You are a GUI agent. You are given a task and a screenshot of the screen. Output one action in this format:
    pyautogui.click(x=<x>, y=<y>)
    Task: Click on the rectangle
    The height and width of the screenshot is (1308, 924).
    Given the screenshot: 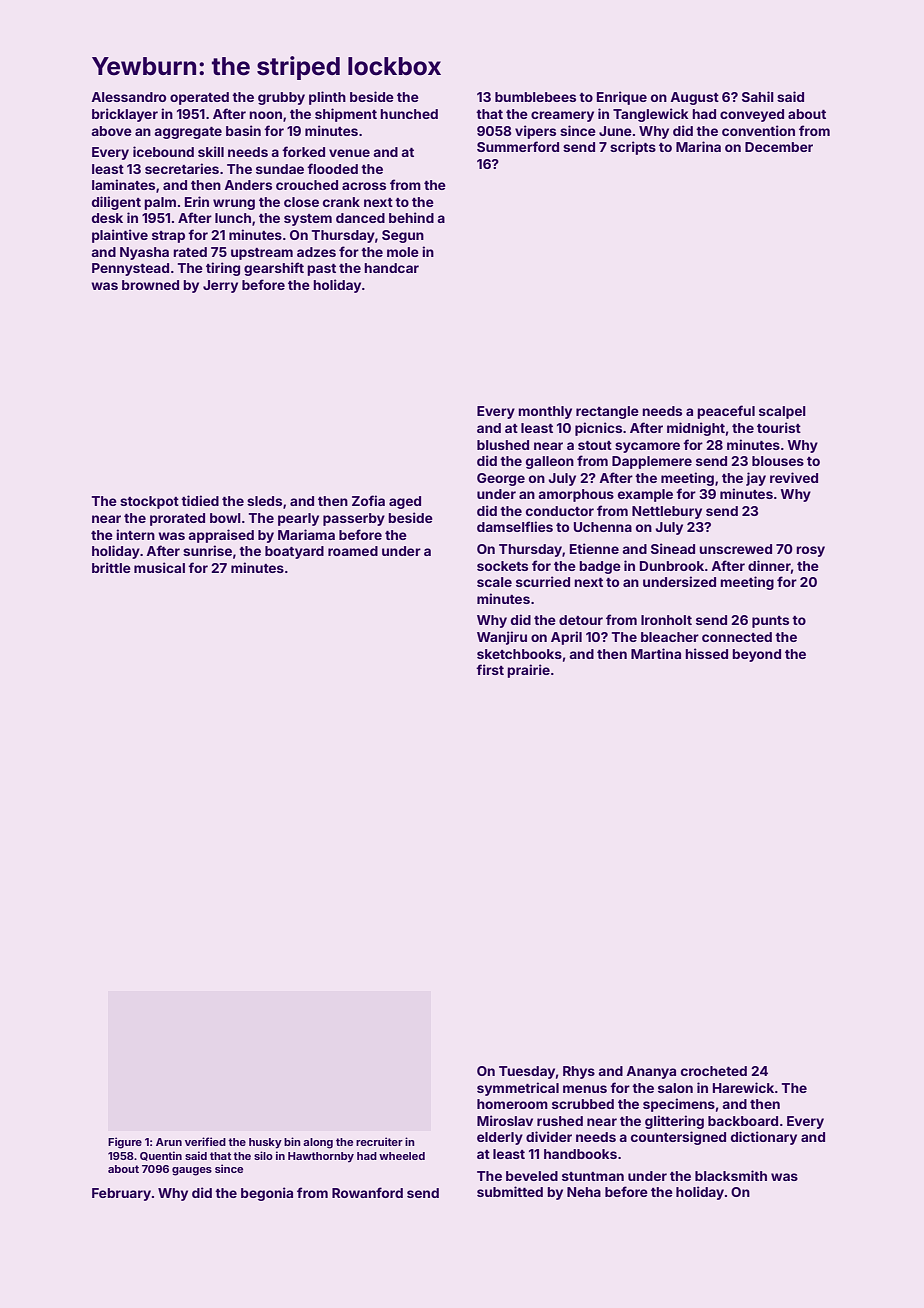 What is the action you would take?
    pyautogui.click(x=607, y=412)
